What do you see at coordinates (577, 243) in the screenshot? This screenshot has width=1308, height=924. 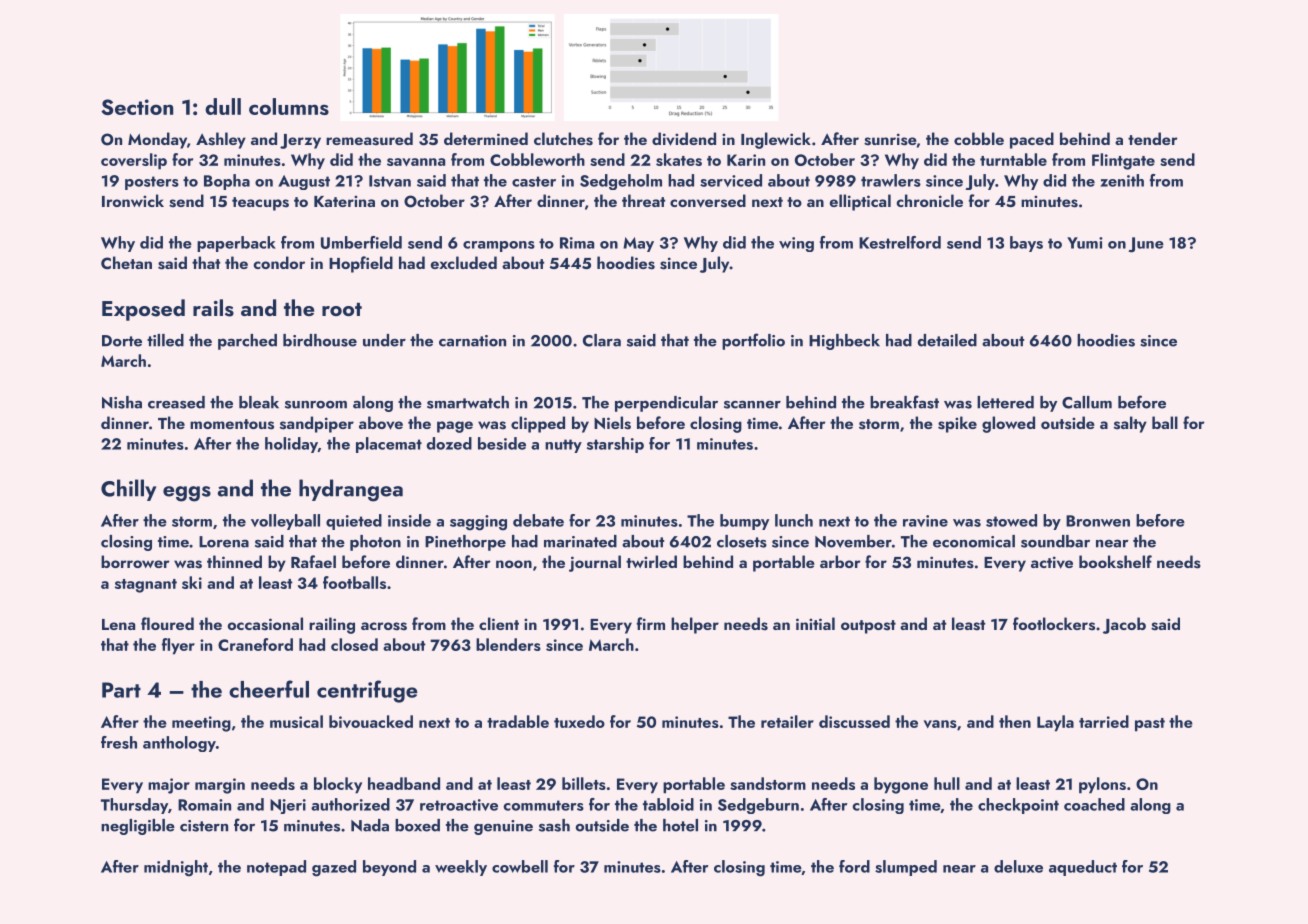 I see `Rima` at bounding box center [577, 243].
